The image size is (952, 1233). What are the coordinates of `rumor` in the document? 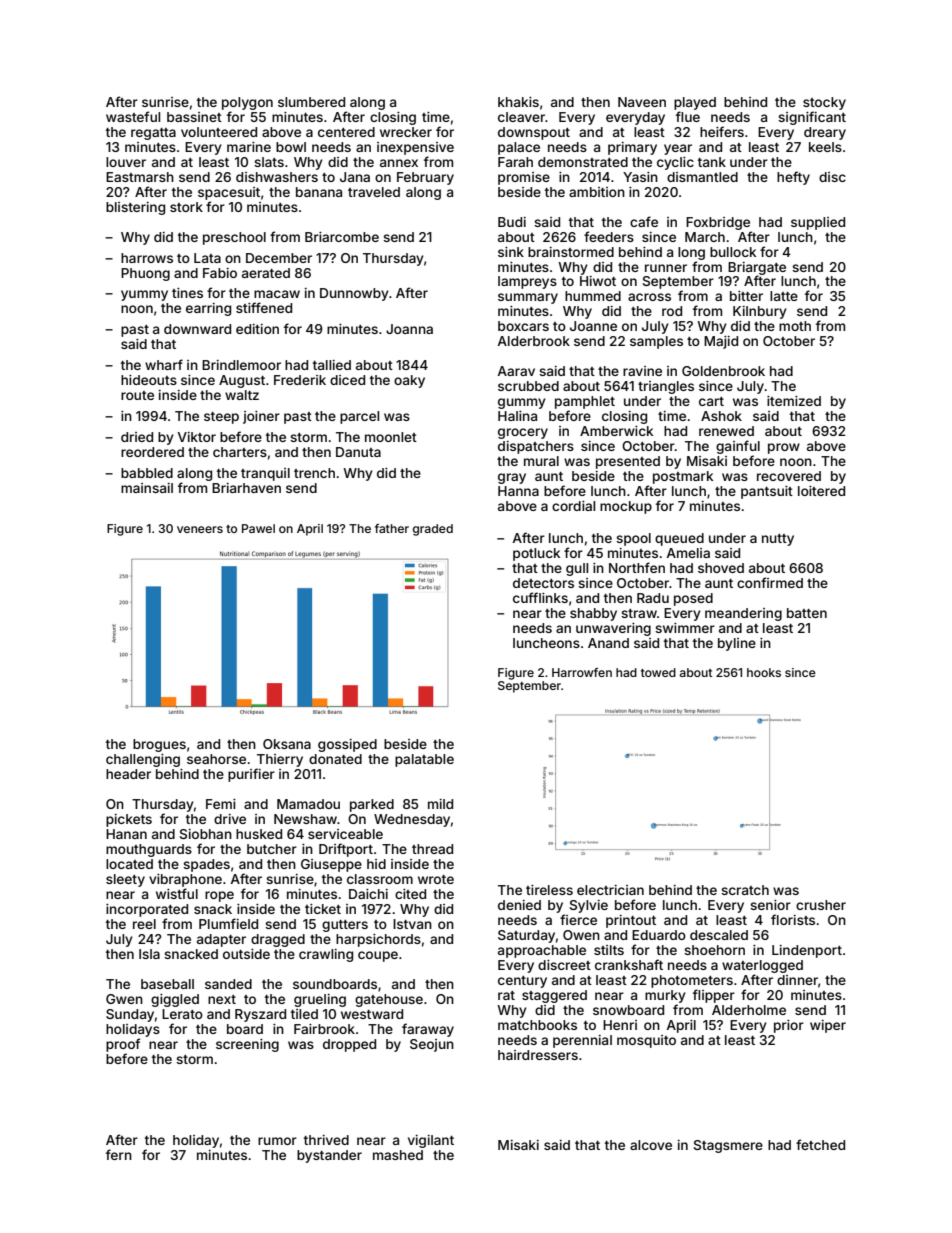 It's located at (277, 1141).
